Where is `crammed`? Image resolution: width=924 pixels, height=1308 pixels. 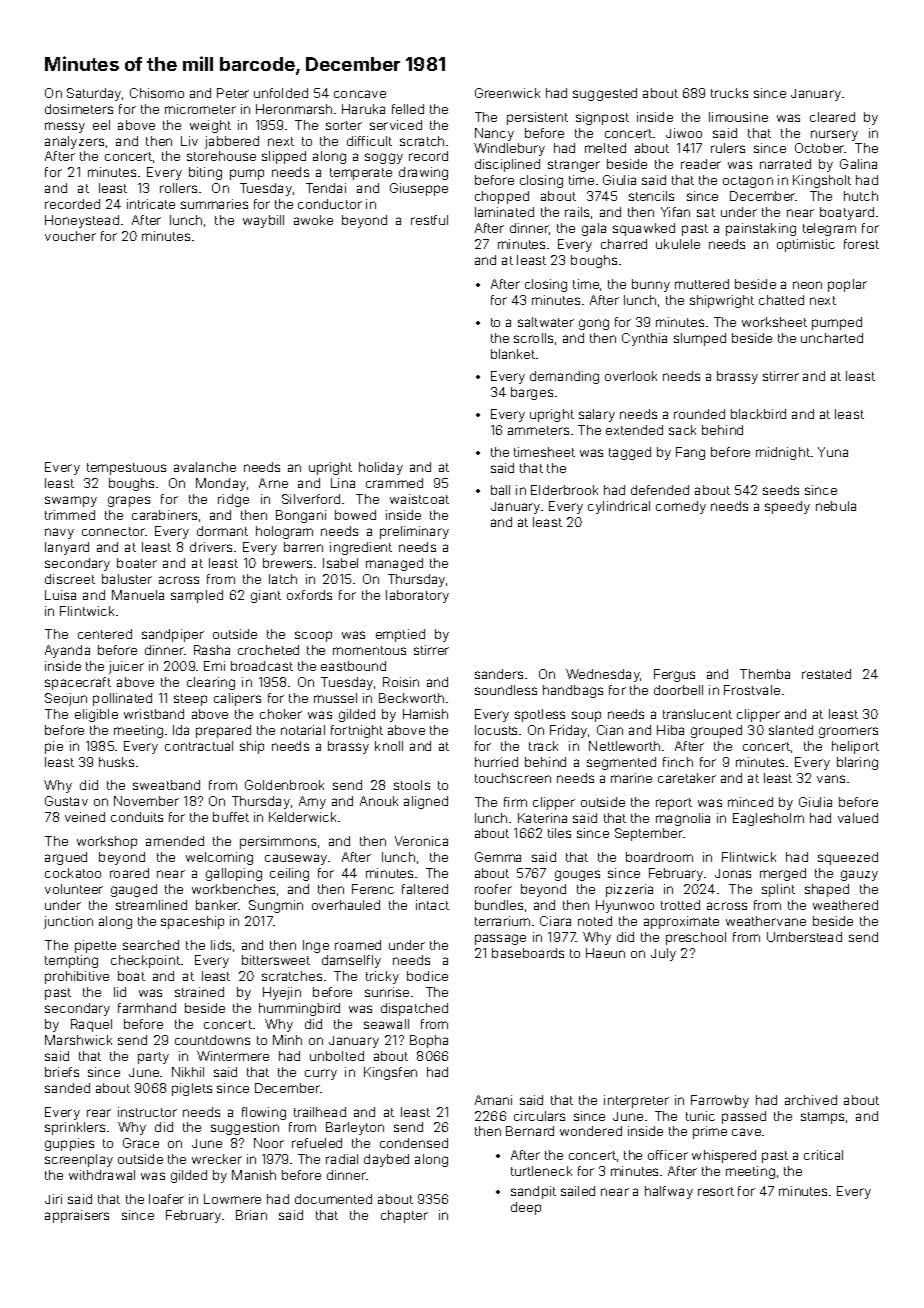
crammed is located at coordinates (394, 483).
